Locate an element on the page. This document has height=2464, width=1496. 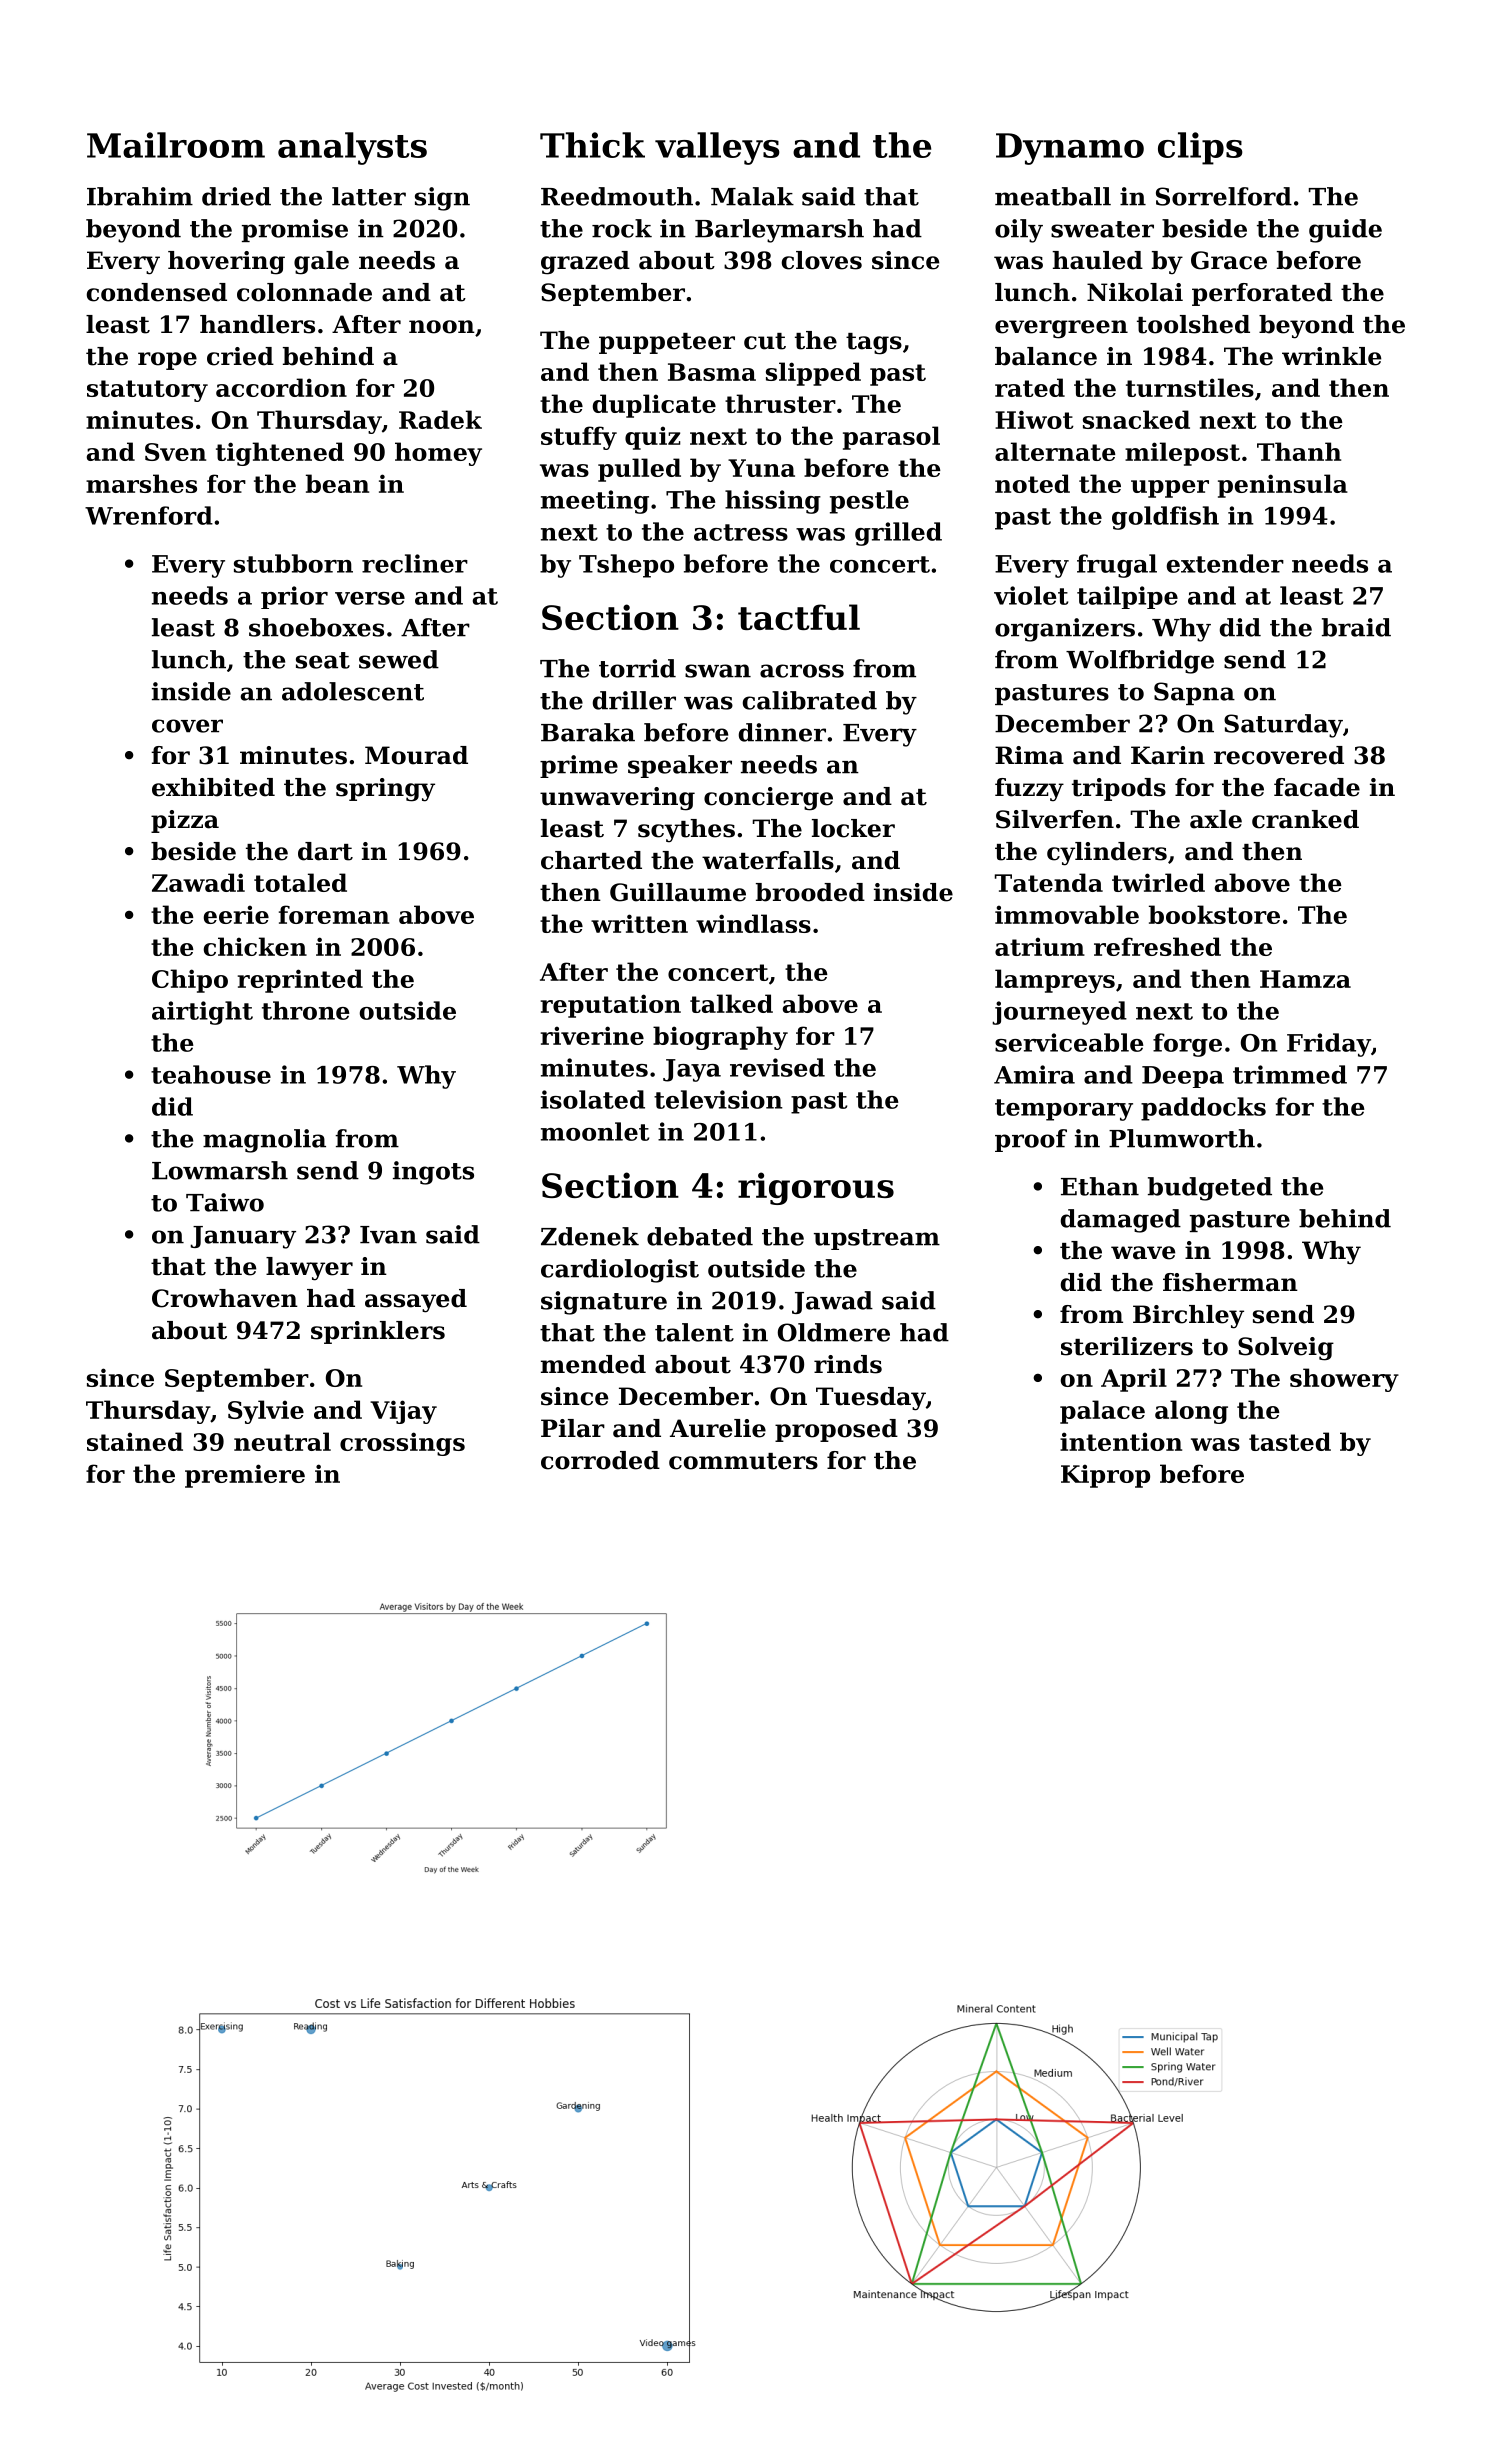
journeyed is located at coordinates (1059, 1013).
